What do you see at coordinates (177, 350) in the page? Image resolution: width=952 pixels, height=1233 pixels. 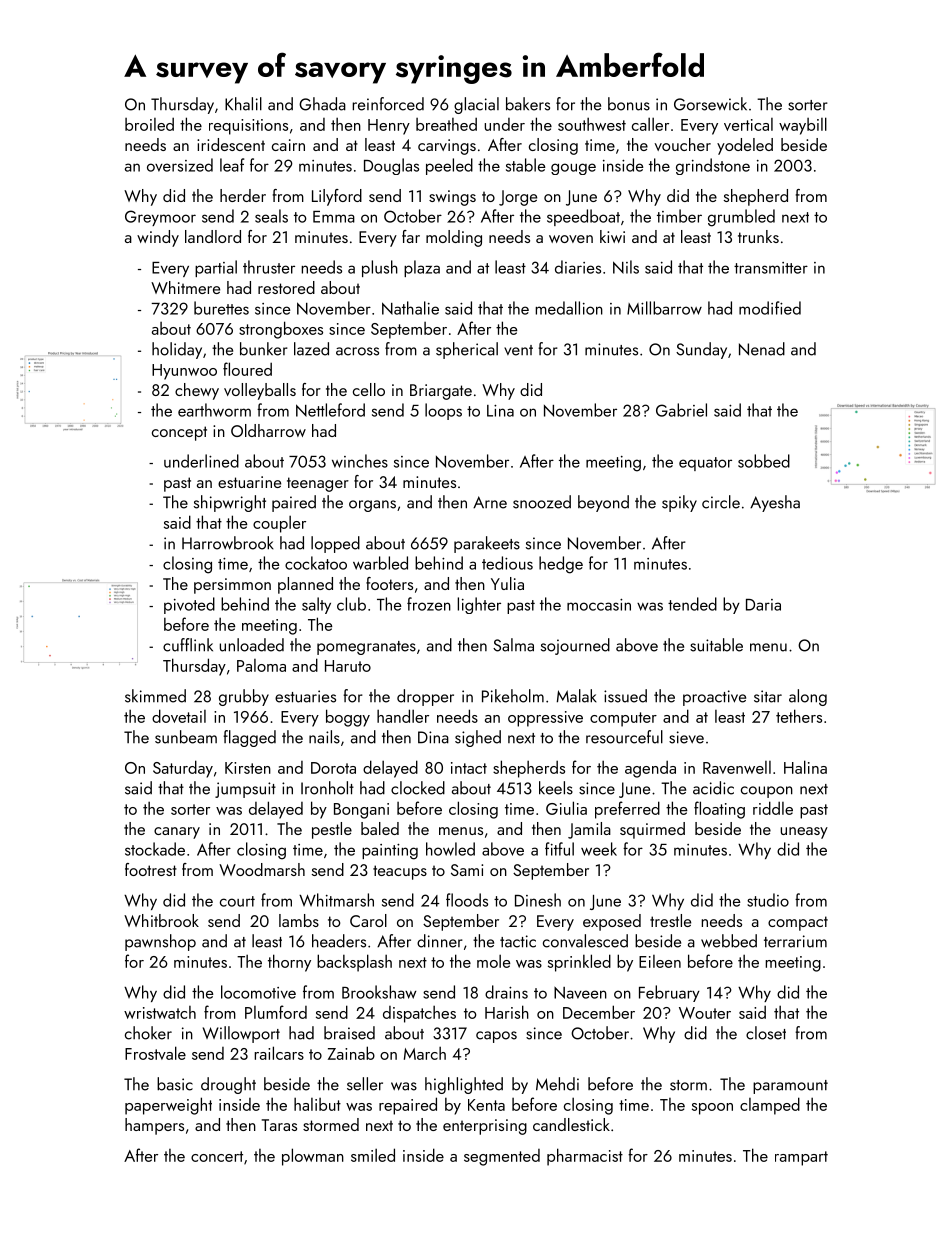 I see `holiday` at bounding box center [177, 350].
